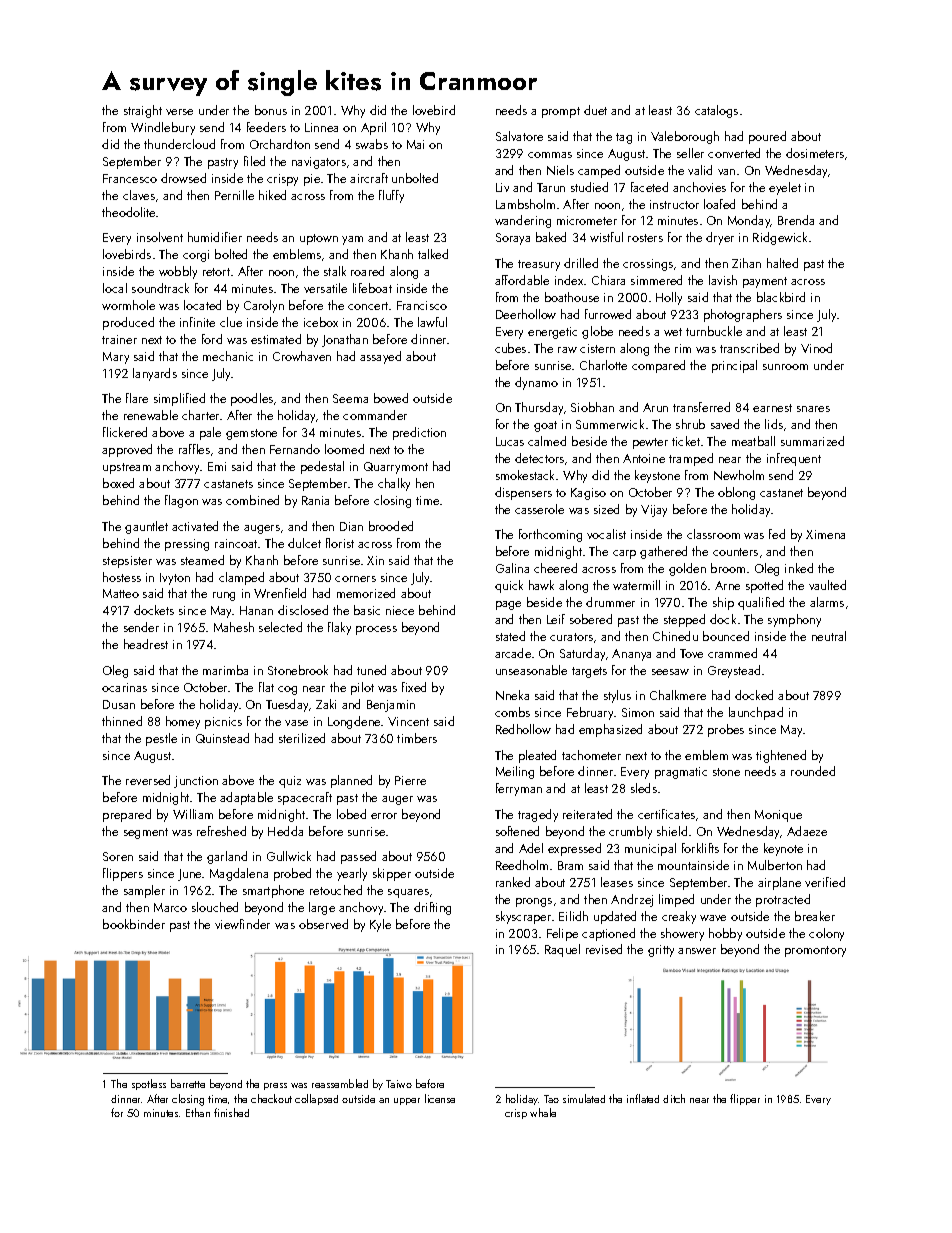  Describe the element at coordinates (827, 585) in the page. I see `vaulted` at that location.
